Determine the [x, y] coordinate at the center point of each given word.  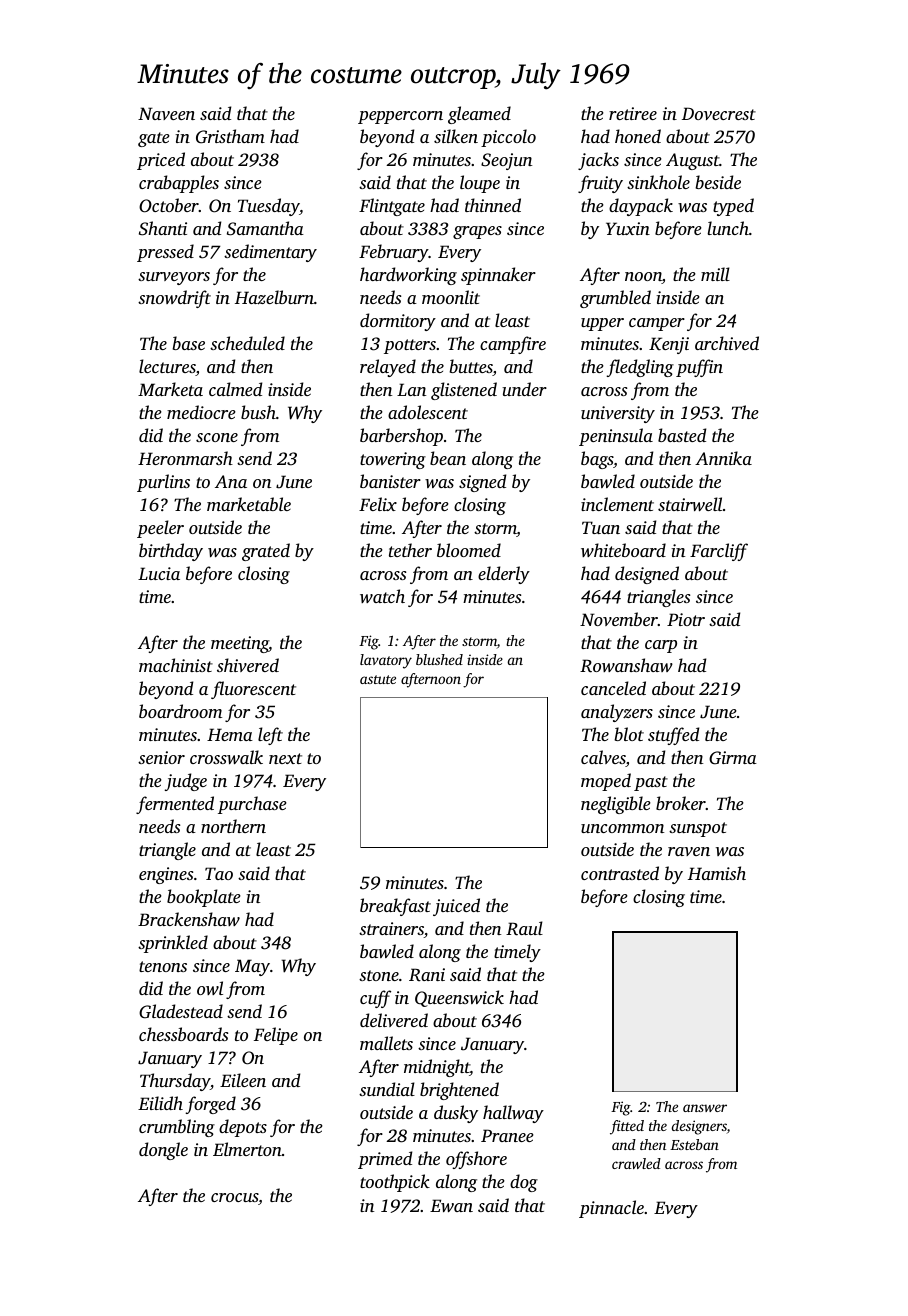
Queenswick [459, 998]
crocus [235, 1199]
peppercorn [400, 117]
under [524, 389]
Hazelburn [274, 297]
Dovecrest [719, 113]
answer [705, 1108]
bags [597, 460]
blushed [439, 659]
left [270, 736]
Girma [733, 758]
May [252, 967]
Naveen [166, 113]
